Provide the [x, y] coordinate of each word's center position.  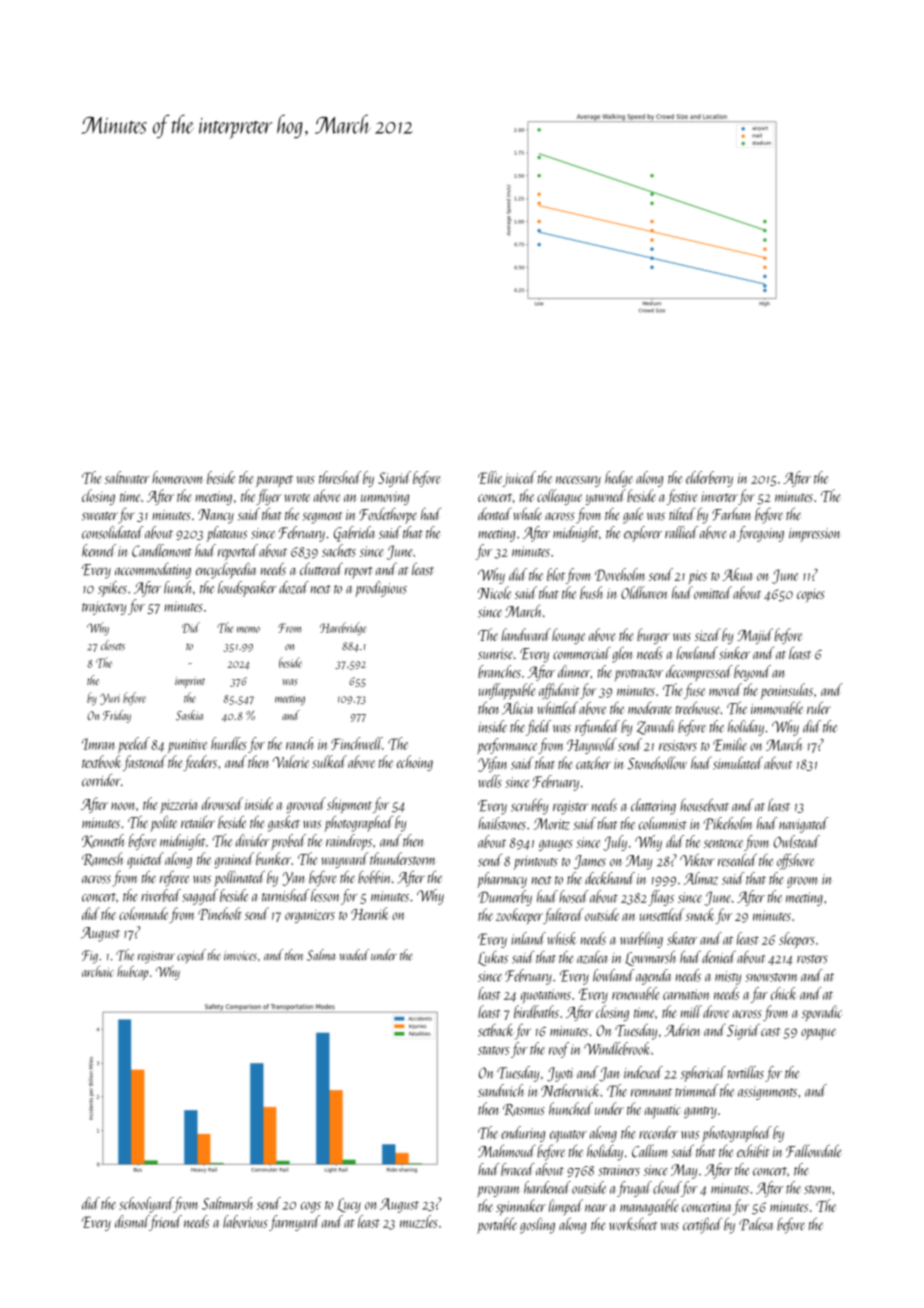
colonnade [143, 913]
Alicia [518, 708]
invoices [240, 956]
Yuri [110, 699]
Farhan [731, 514]
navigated [804, 825]
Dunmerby [505, 898]
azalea [592, 957]
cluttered [321, 569]
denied [719, 956]
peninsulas [786, 691]
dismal [132, 1221]
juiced [519, 479]
